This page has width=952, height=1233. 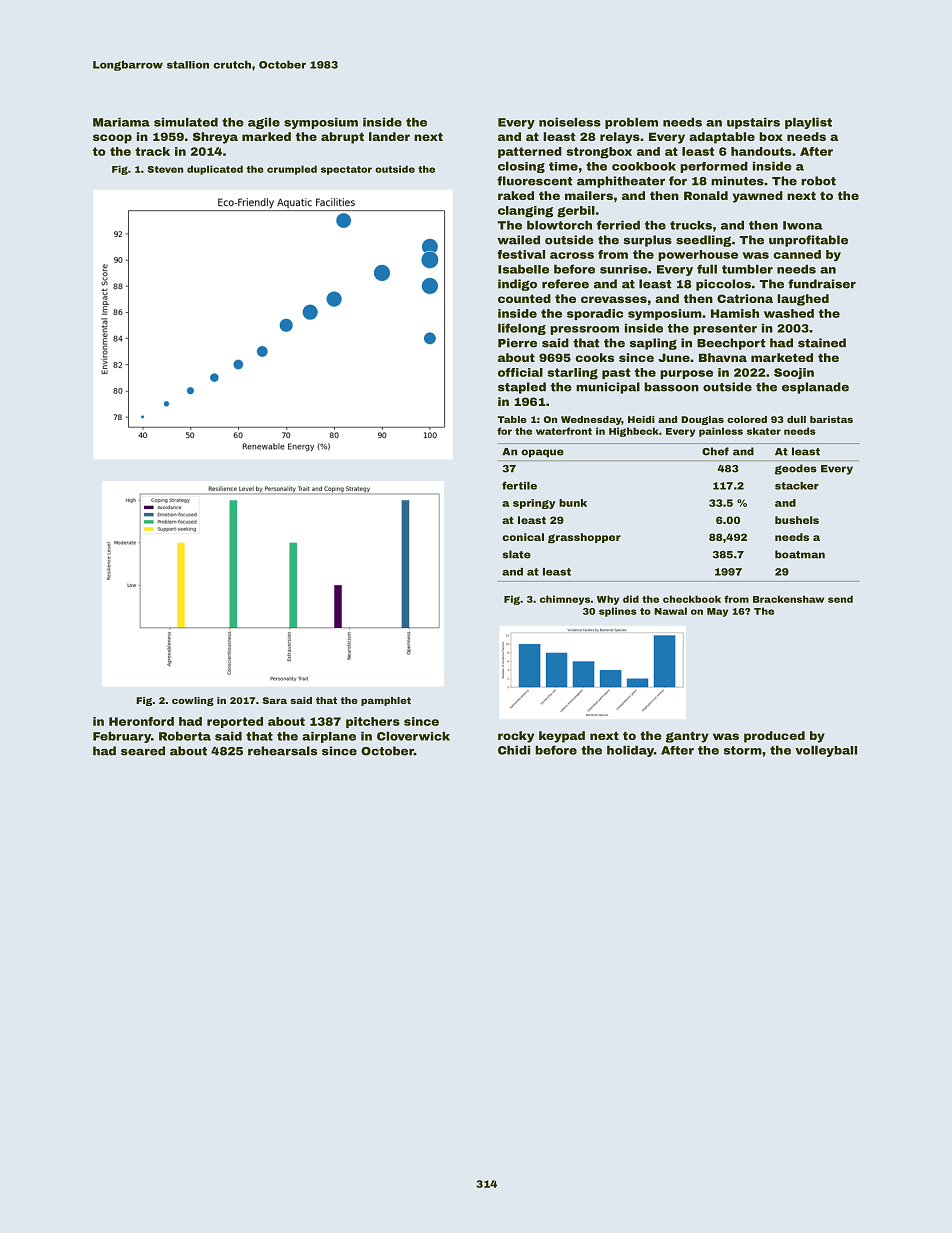 I want to click on fertile, so click(x=519, y=485).
